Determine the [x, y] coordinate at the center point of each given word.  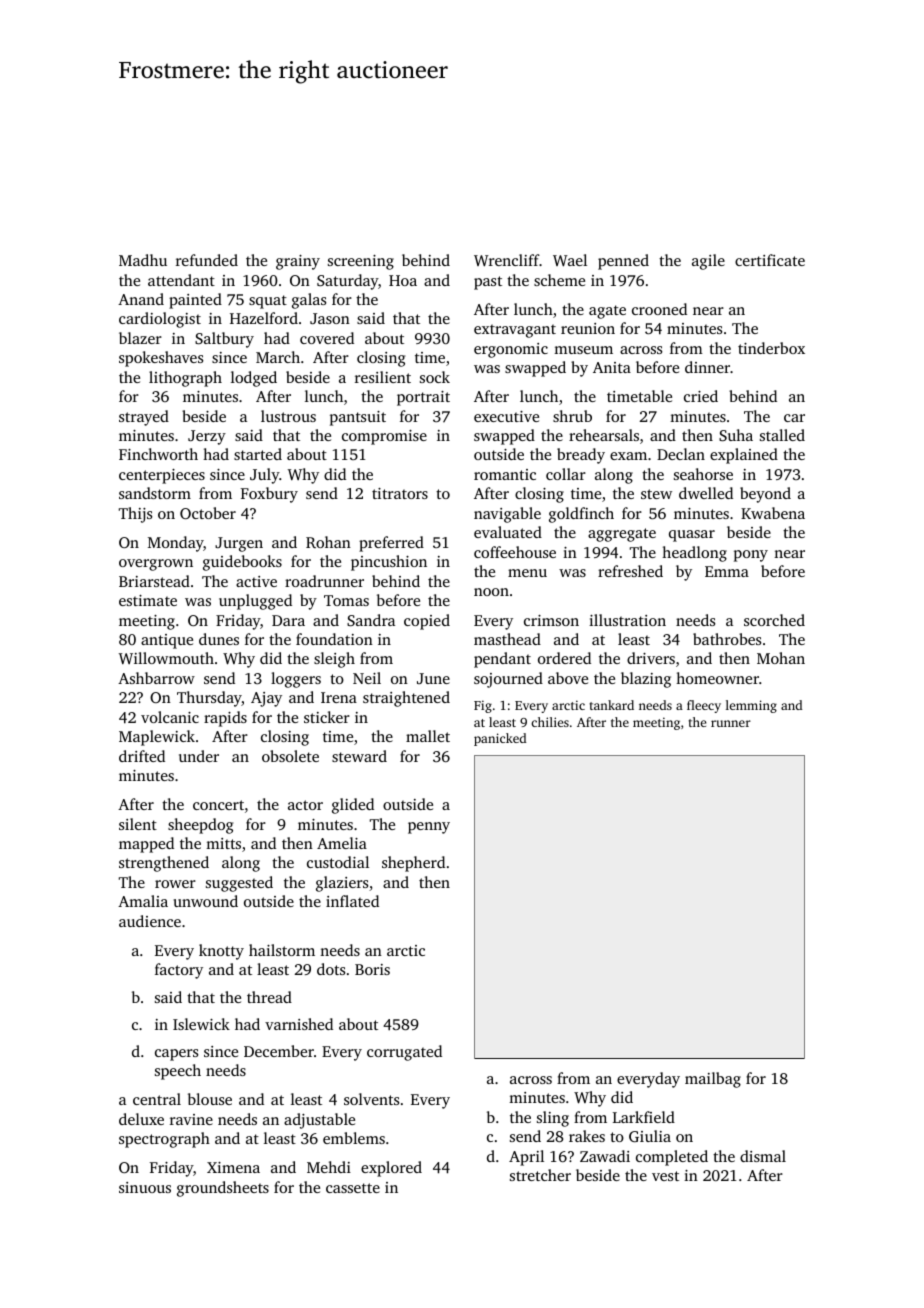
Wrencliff [507, 260]
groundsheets [223, 1189]
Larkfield [644, 1117]
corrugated [404, 1053]
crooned [659, 309]
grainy [298, 262]
